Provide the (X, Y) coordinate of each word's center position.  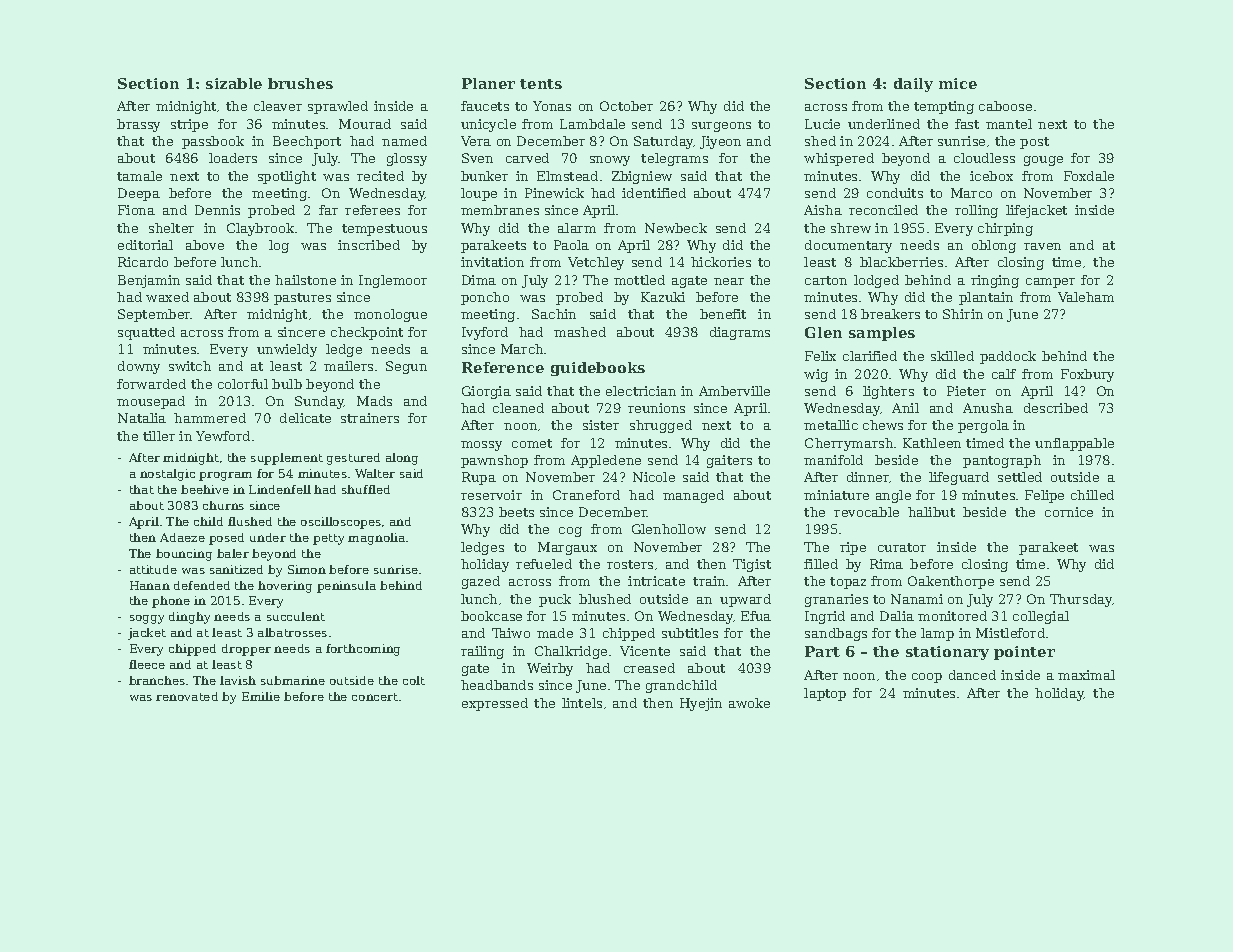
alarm (577, 228)
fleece (147, 664)
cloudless (984, 158)
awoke (749, 703)
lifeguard (959, 478)
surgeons (721, 127)
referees (372, 210)
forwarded (151, 384)
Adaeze (182, 537)
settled (1020, 477)
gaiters (729, 461)
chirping (1005, 229)
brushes (300, 83)
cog (570, 532)
